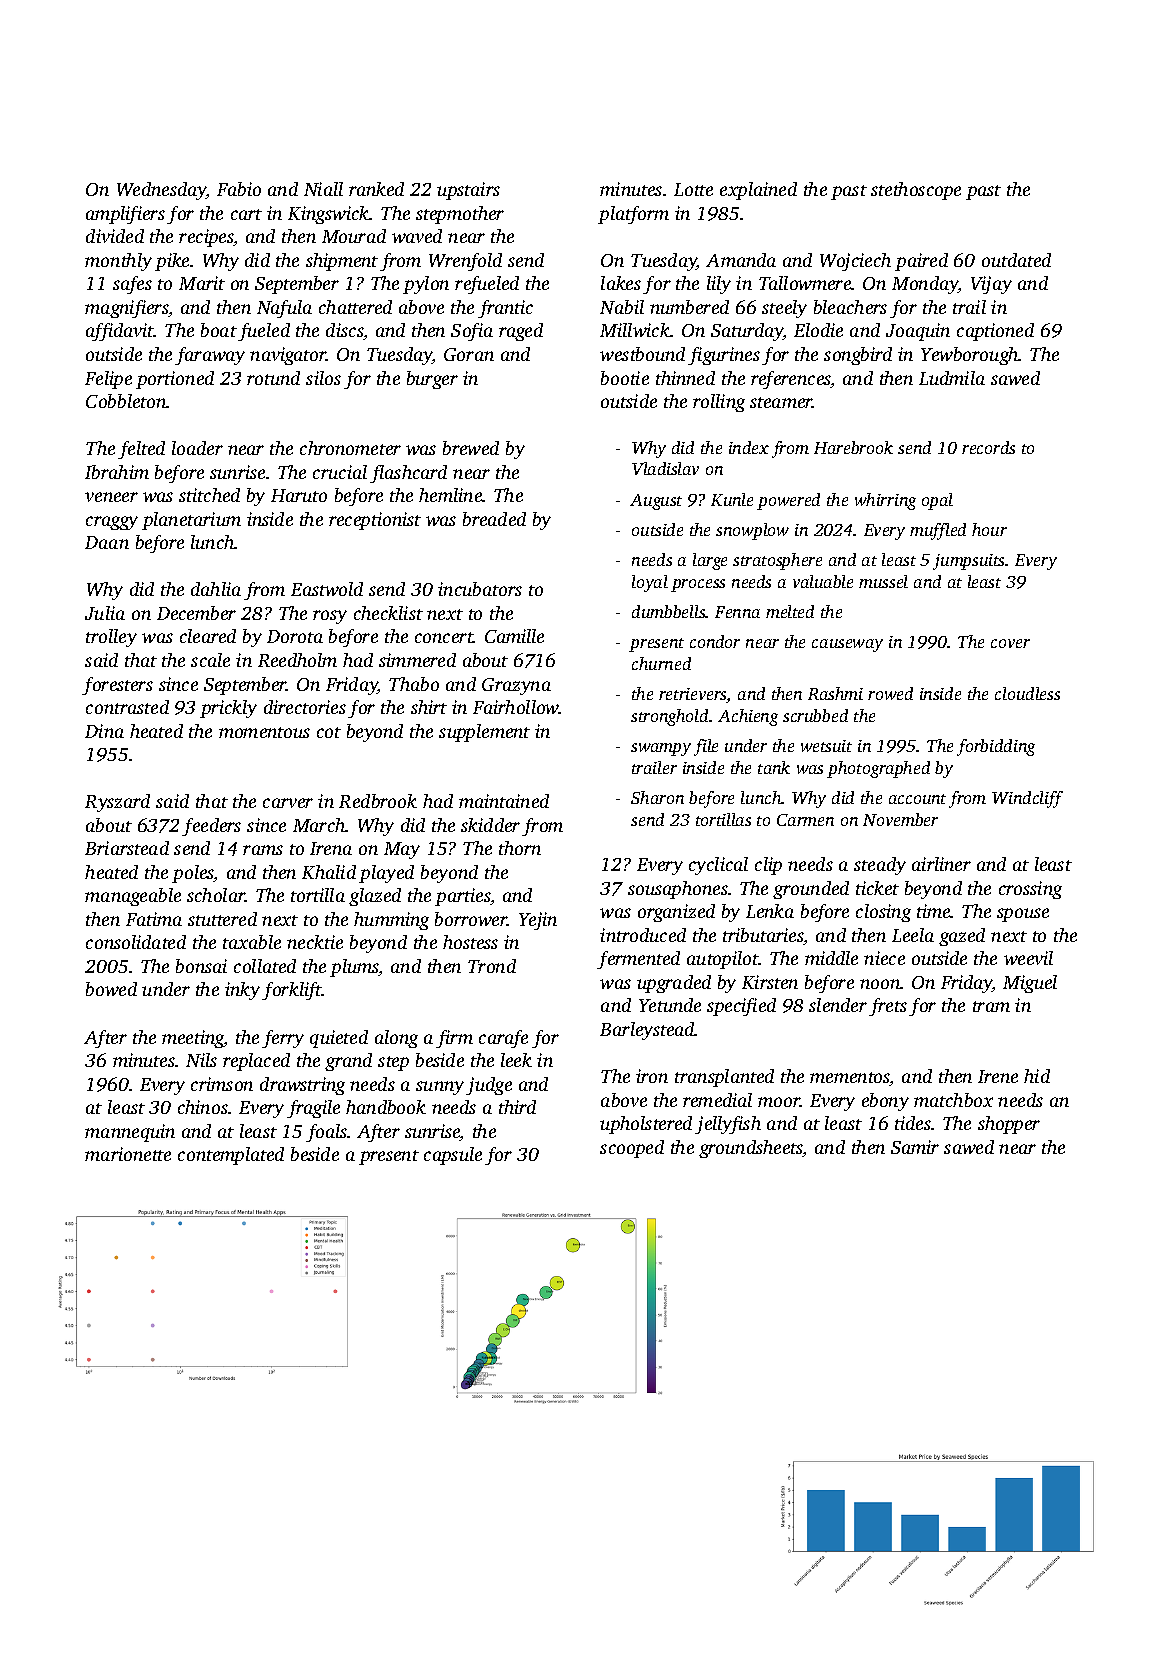  I want to click on brewed, so click(471, 448).
